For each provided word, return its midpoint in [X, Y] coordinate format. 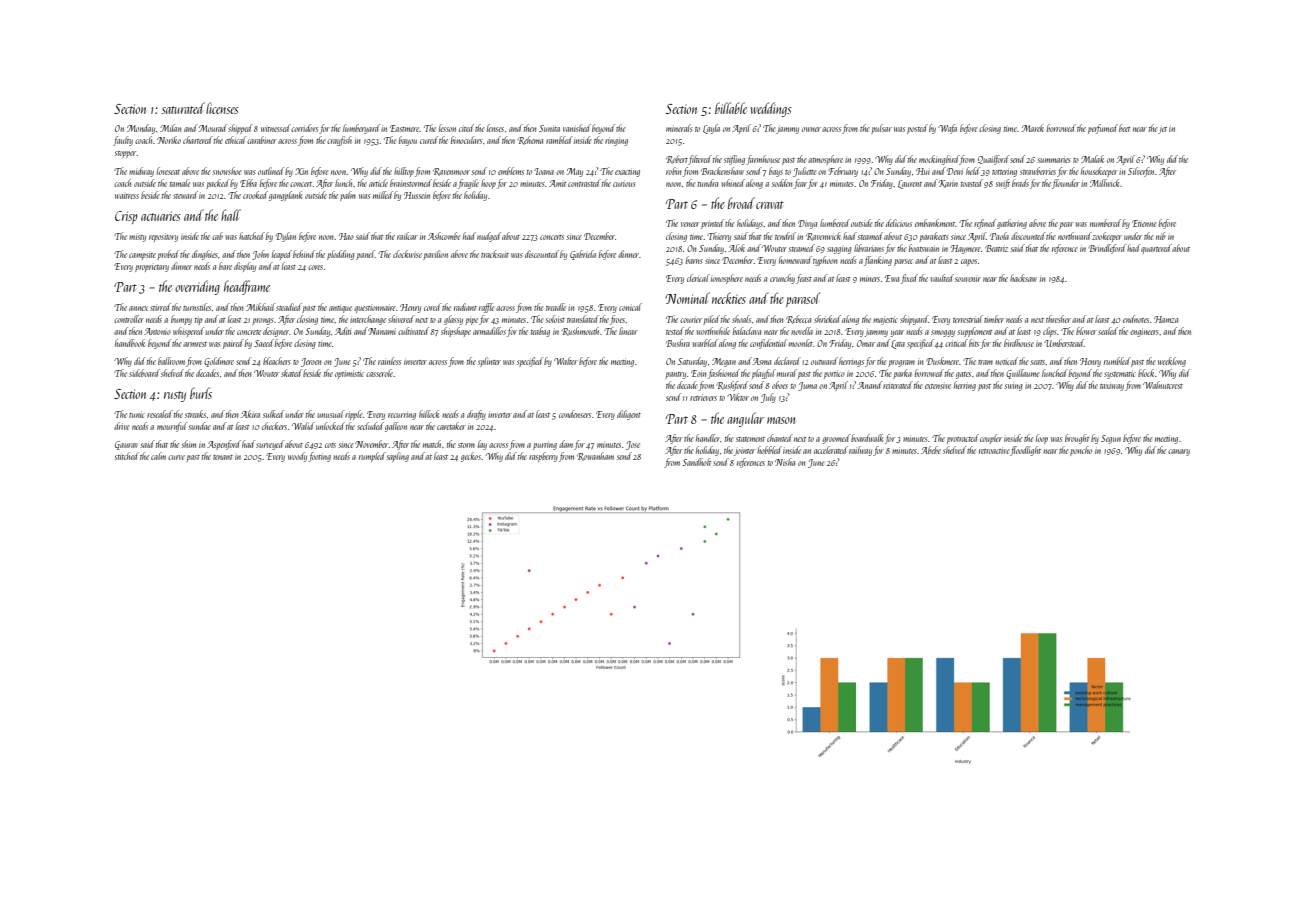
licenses [222, 108]
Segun [1111, 439]
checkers [274, 426]
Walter [566, 361]
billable [731, 108]
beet [1125, 128]
